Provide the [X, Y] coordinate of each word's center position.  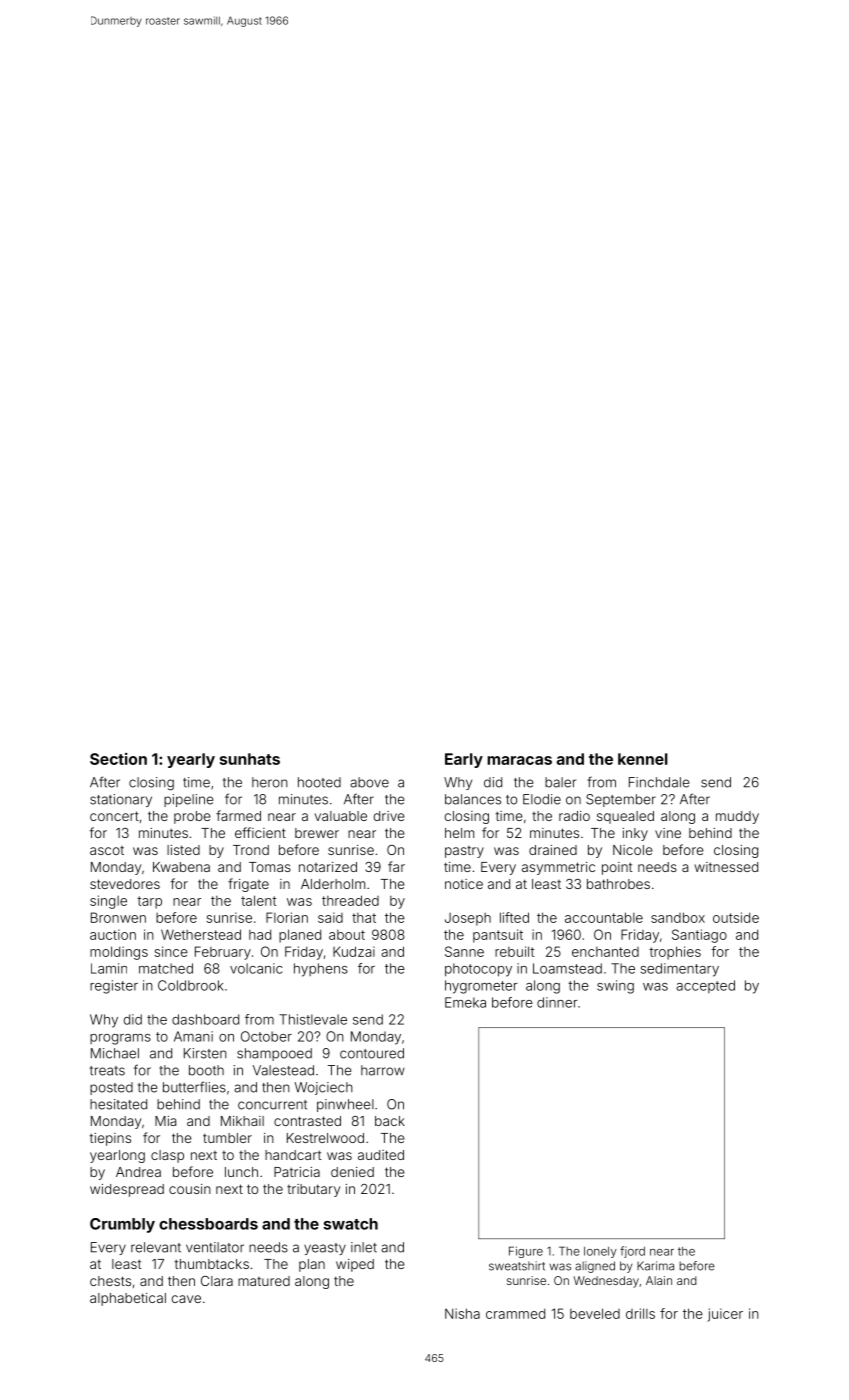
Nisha [462, 1313]
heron [270, 782]
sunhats [250, 759]
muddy [737, 817]
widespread [127, 1190]
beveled [595, 1313]
